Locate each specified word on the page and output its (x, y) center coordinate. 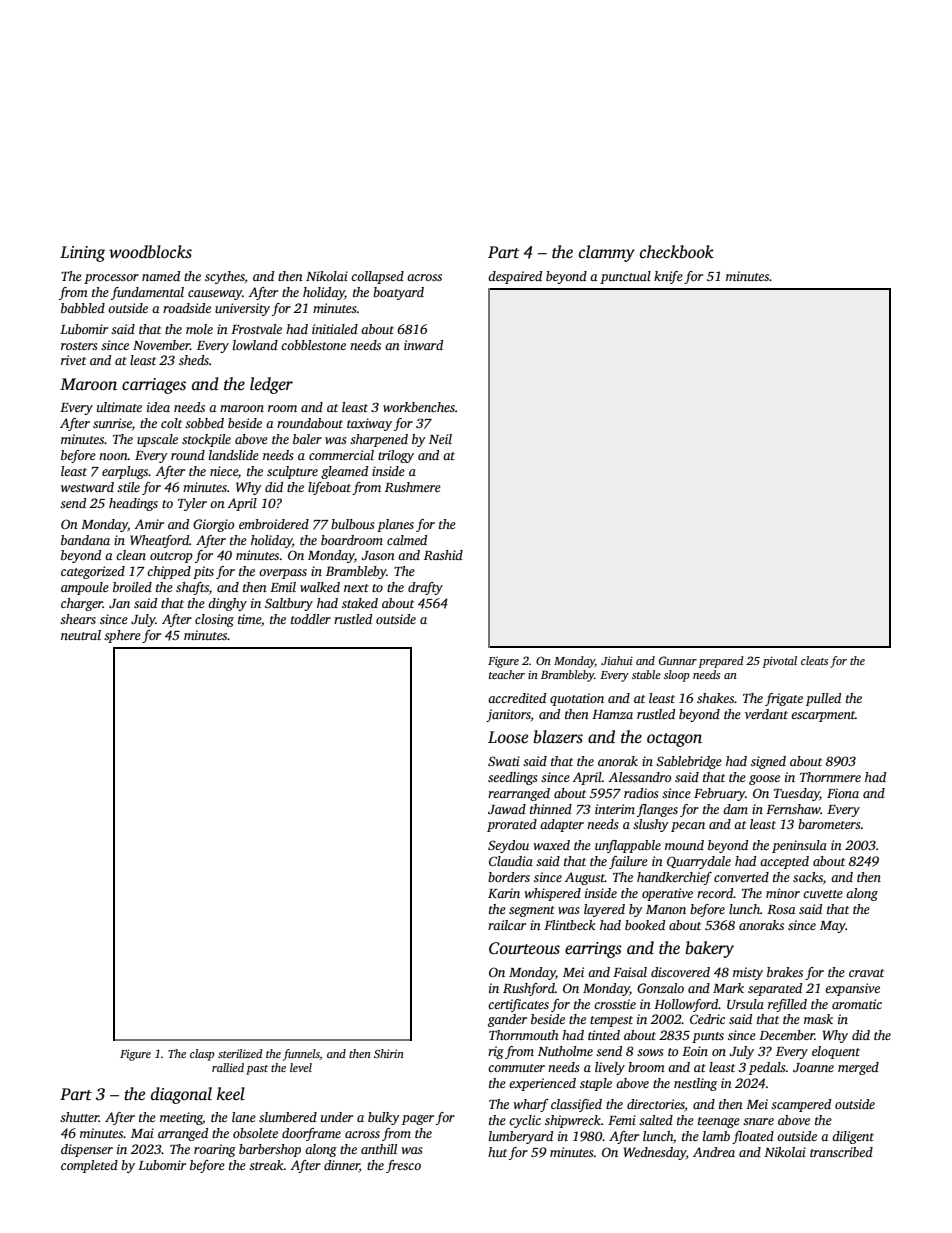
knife (668, 277)
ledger (271, 385)
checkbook (677, 252)
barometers (829, 824)
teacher (507, 674)
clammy (607, 253)
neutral (81, 635)
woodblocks (150, 252)
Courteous (524, 948)
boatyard (398, 293)
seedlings (513, 778)
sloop (677, 676)
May (833, 927)
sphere (122, 636)
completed (89, 1166)
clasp (202, 1055)
